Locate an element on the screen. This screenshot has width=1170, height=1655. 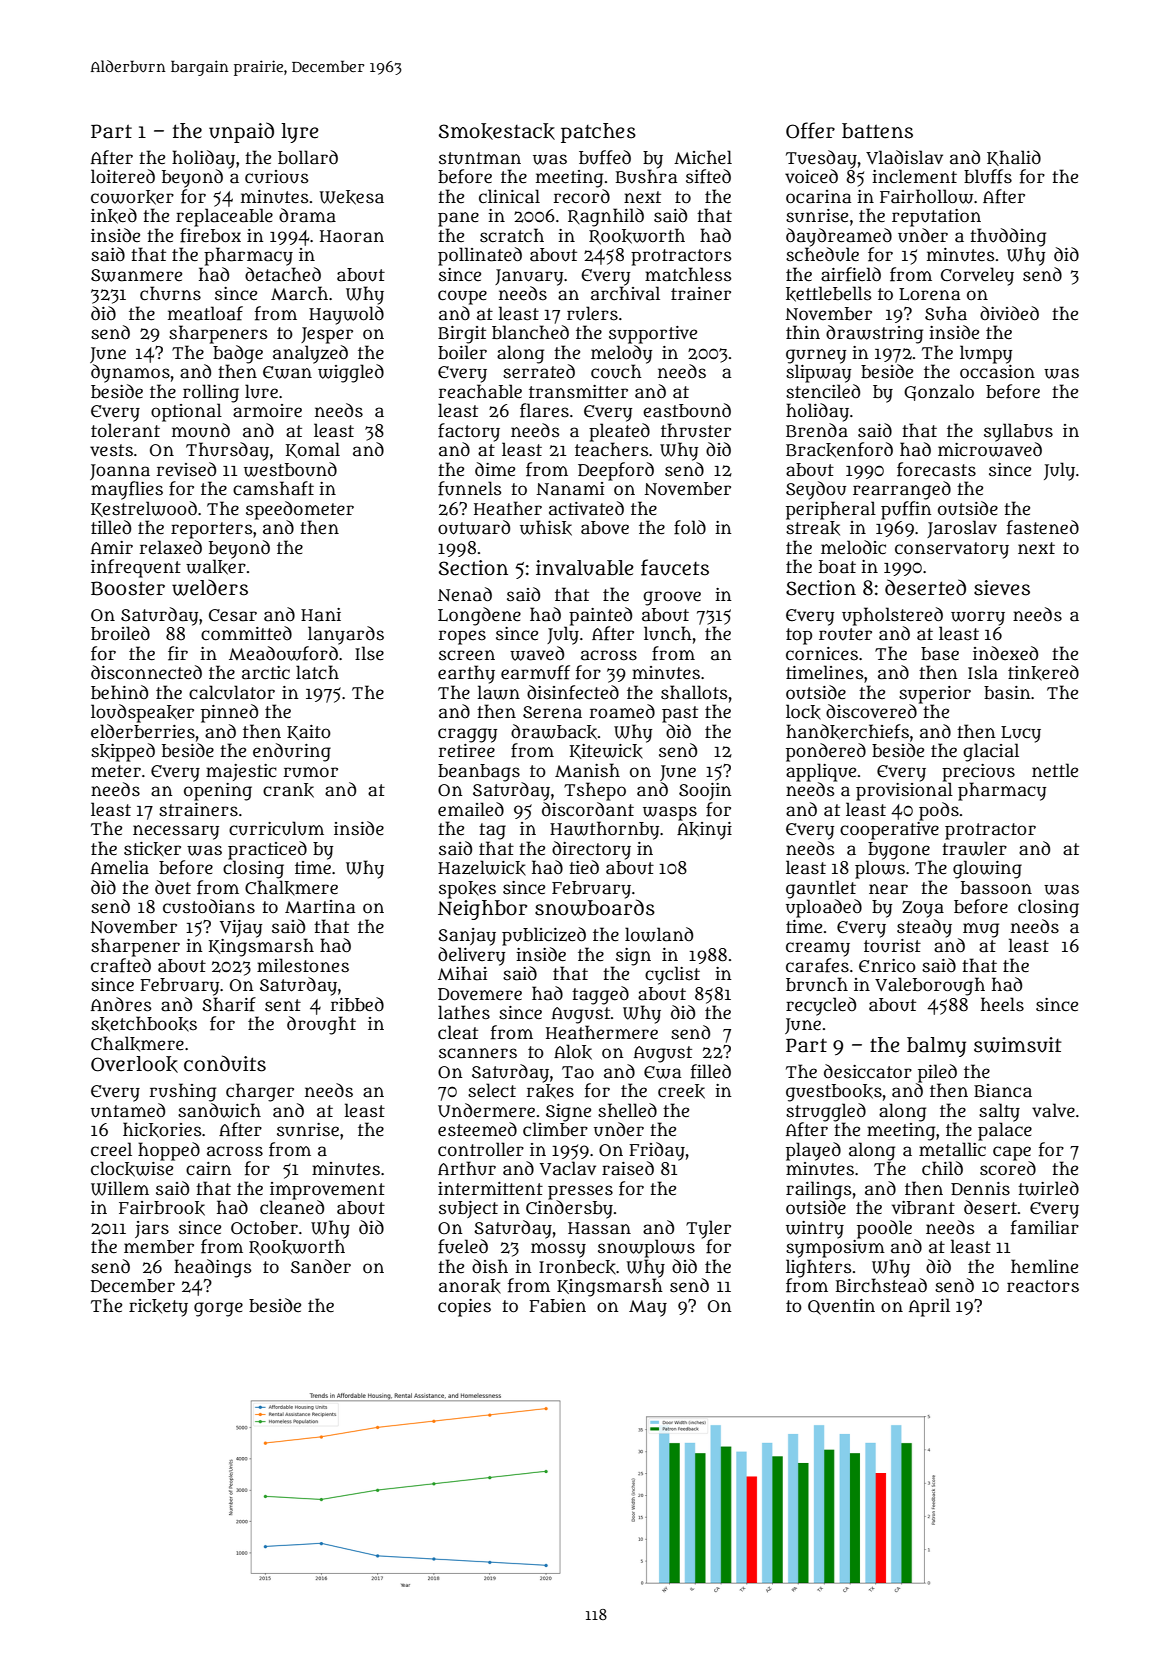
occasion is located at coordinates (997, 372).
